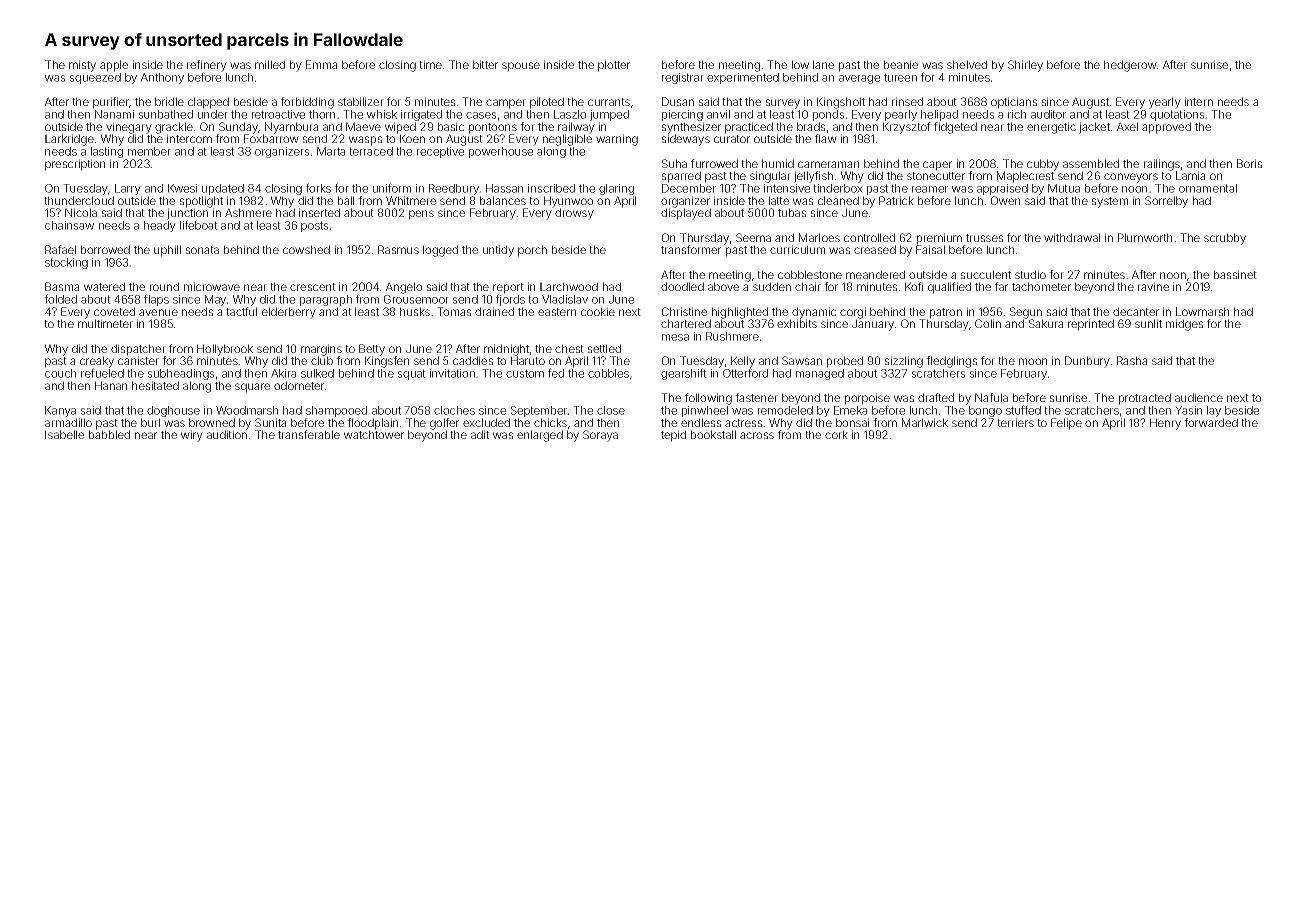 This image has width=1308, height=924. Describe the element at coordinates (675, 337) in the image. I see `mesa` at that location.
